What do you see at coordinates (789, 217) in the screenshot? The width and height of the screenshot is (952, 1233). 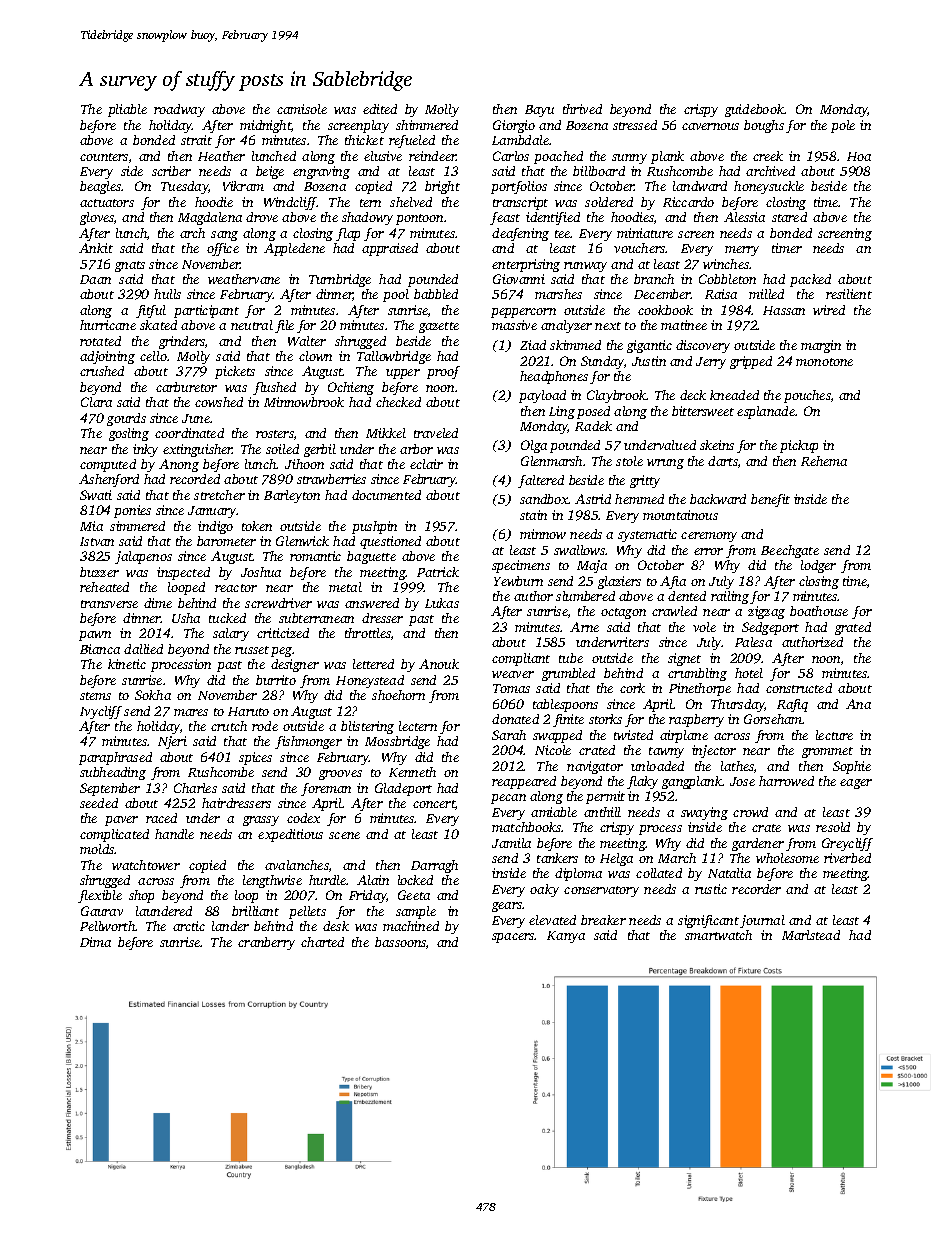 I see `stared` at bounding box center [789, 217].
